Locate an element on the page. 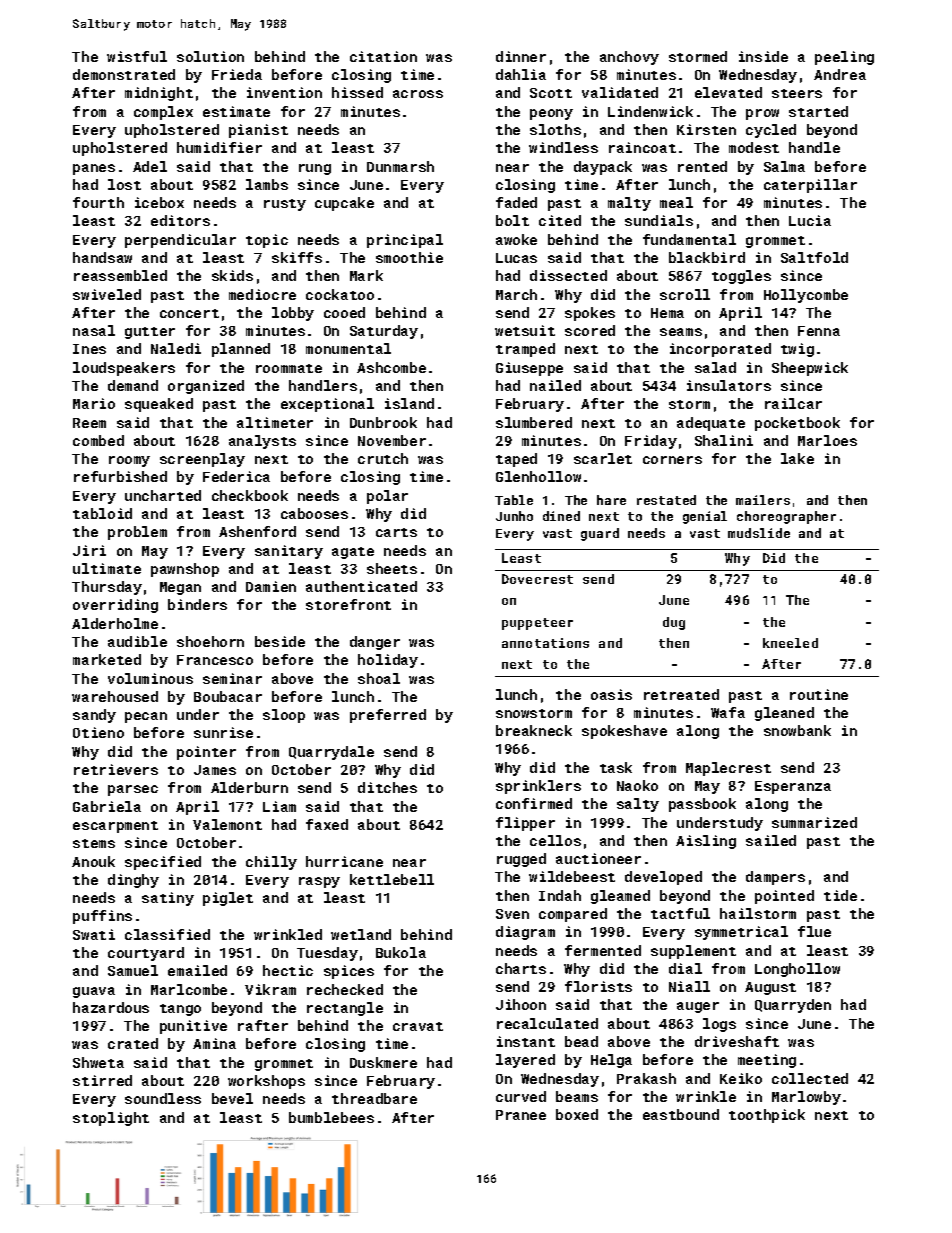  lambs is located at coordinates (267, 184).
